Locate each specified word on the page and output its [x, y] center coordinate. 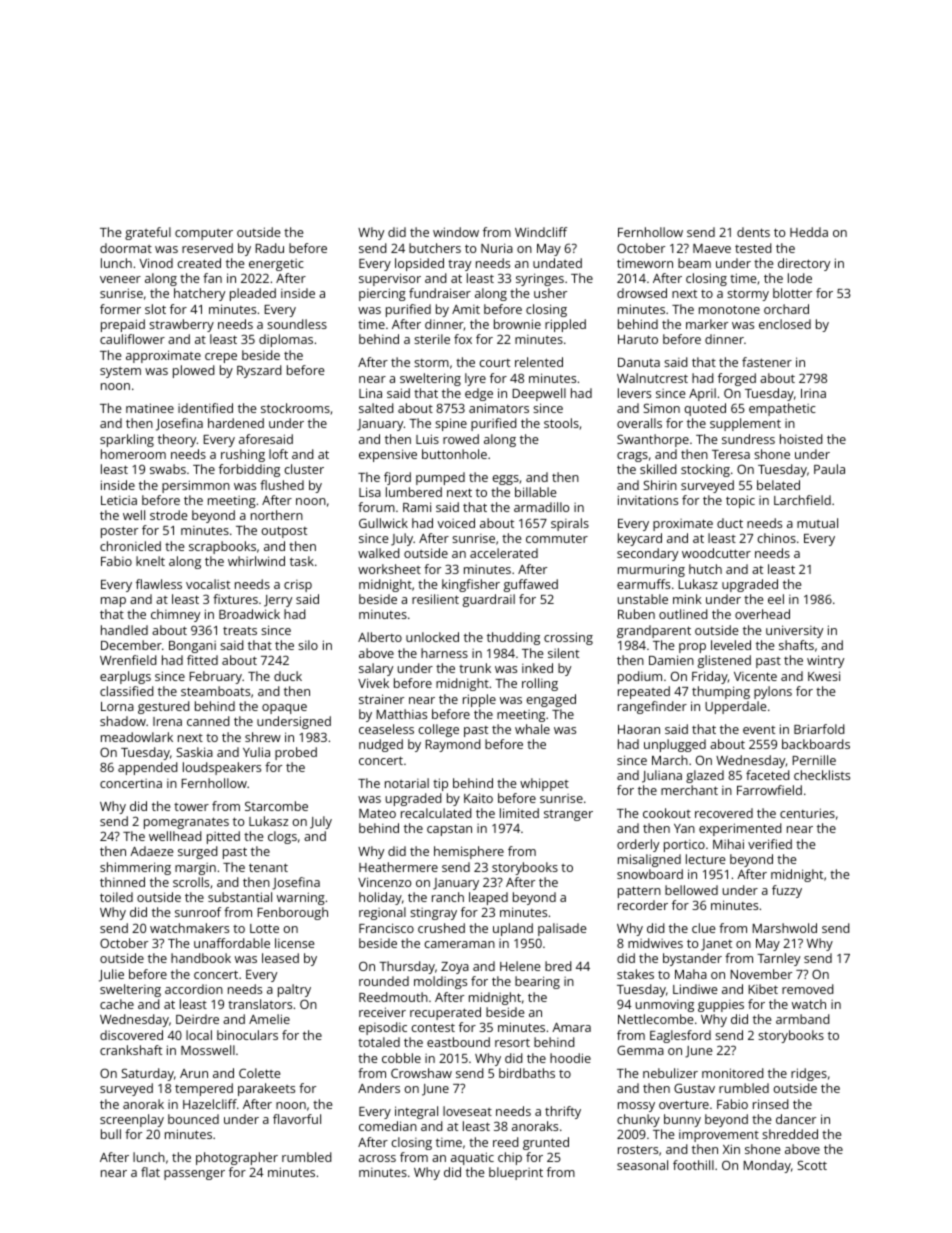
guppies [721, 1006]
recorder [643, 905]
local [199, 1035]
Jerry [278, 601]
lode [800, 278]
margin [195, 869]
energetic [276, 265]
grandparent [654, 631]
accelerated [504, 553]
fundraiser [440, 293]
